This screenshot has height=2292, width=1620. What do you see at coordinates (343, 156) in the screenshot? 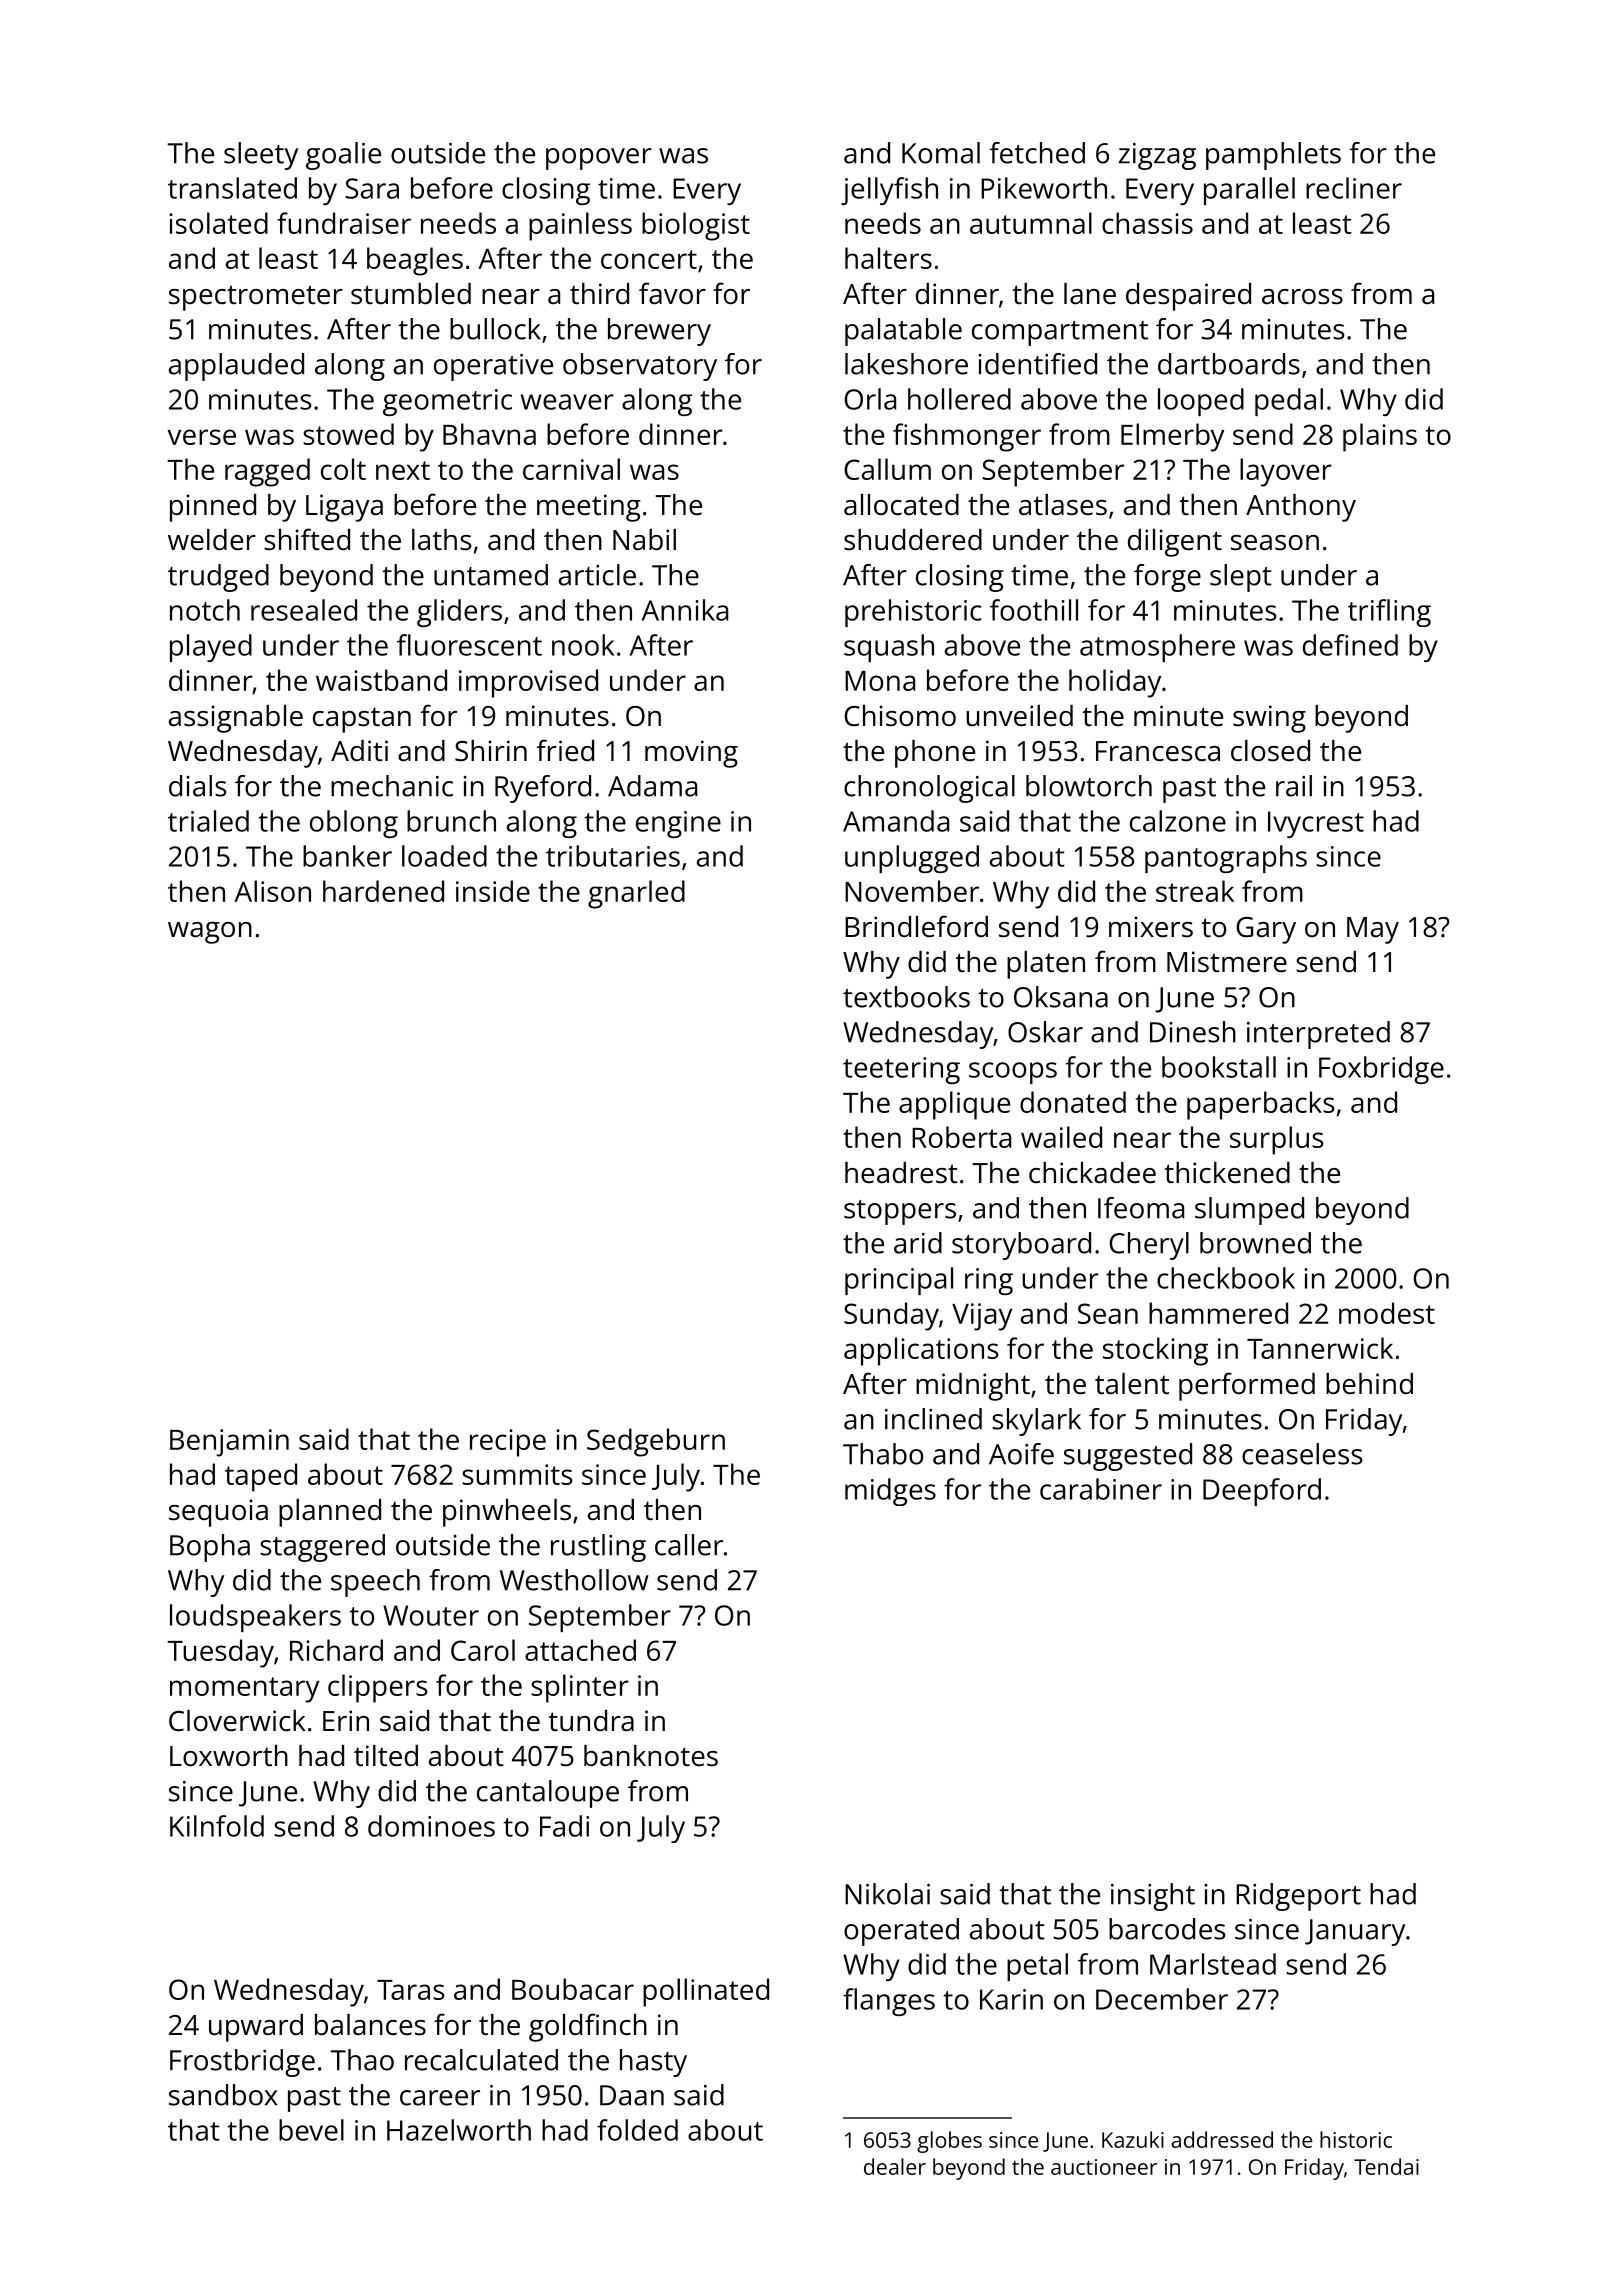
I see `goalie` at bounding box center [343, 156].
